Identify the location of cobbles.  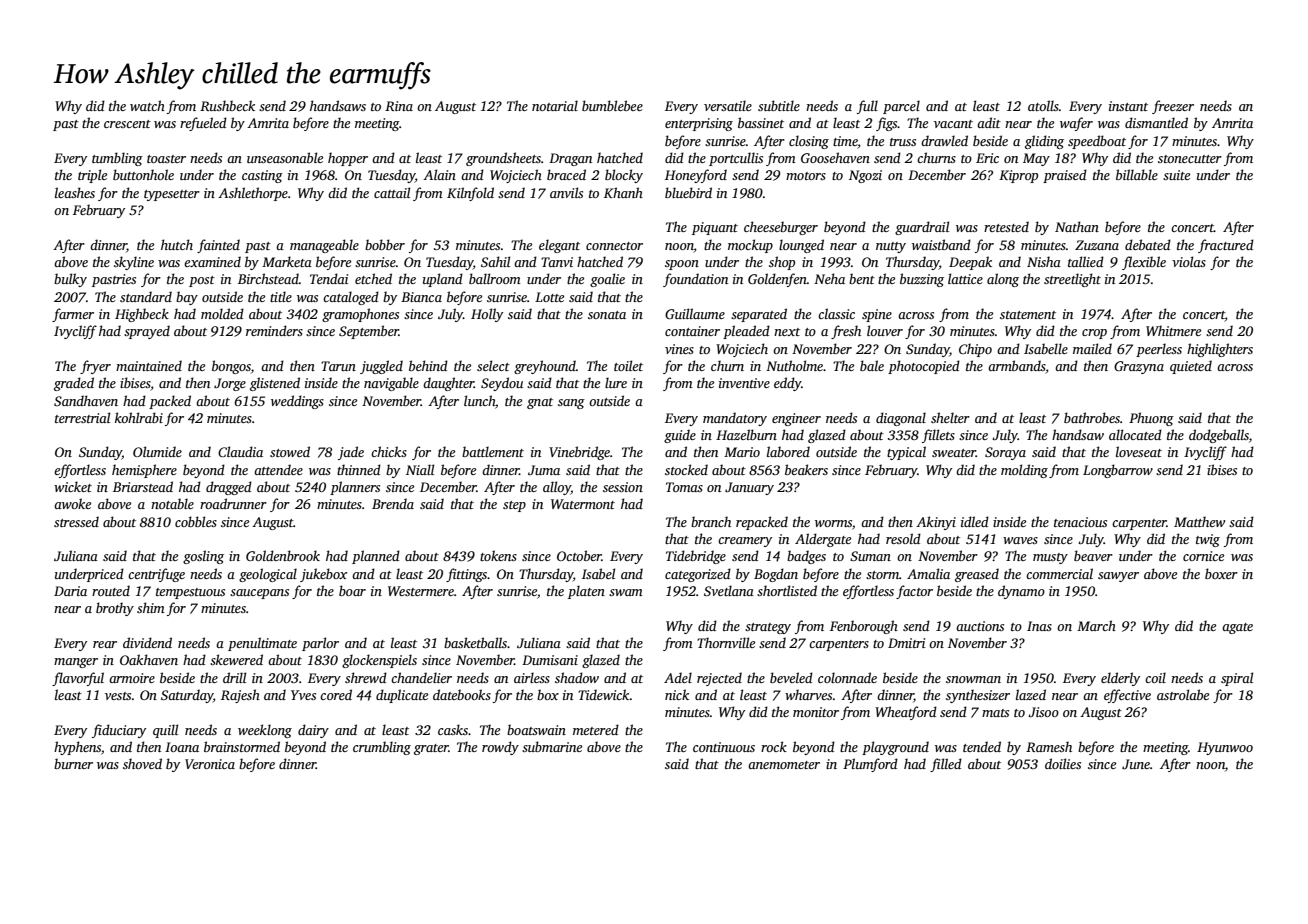
(196, 521).
